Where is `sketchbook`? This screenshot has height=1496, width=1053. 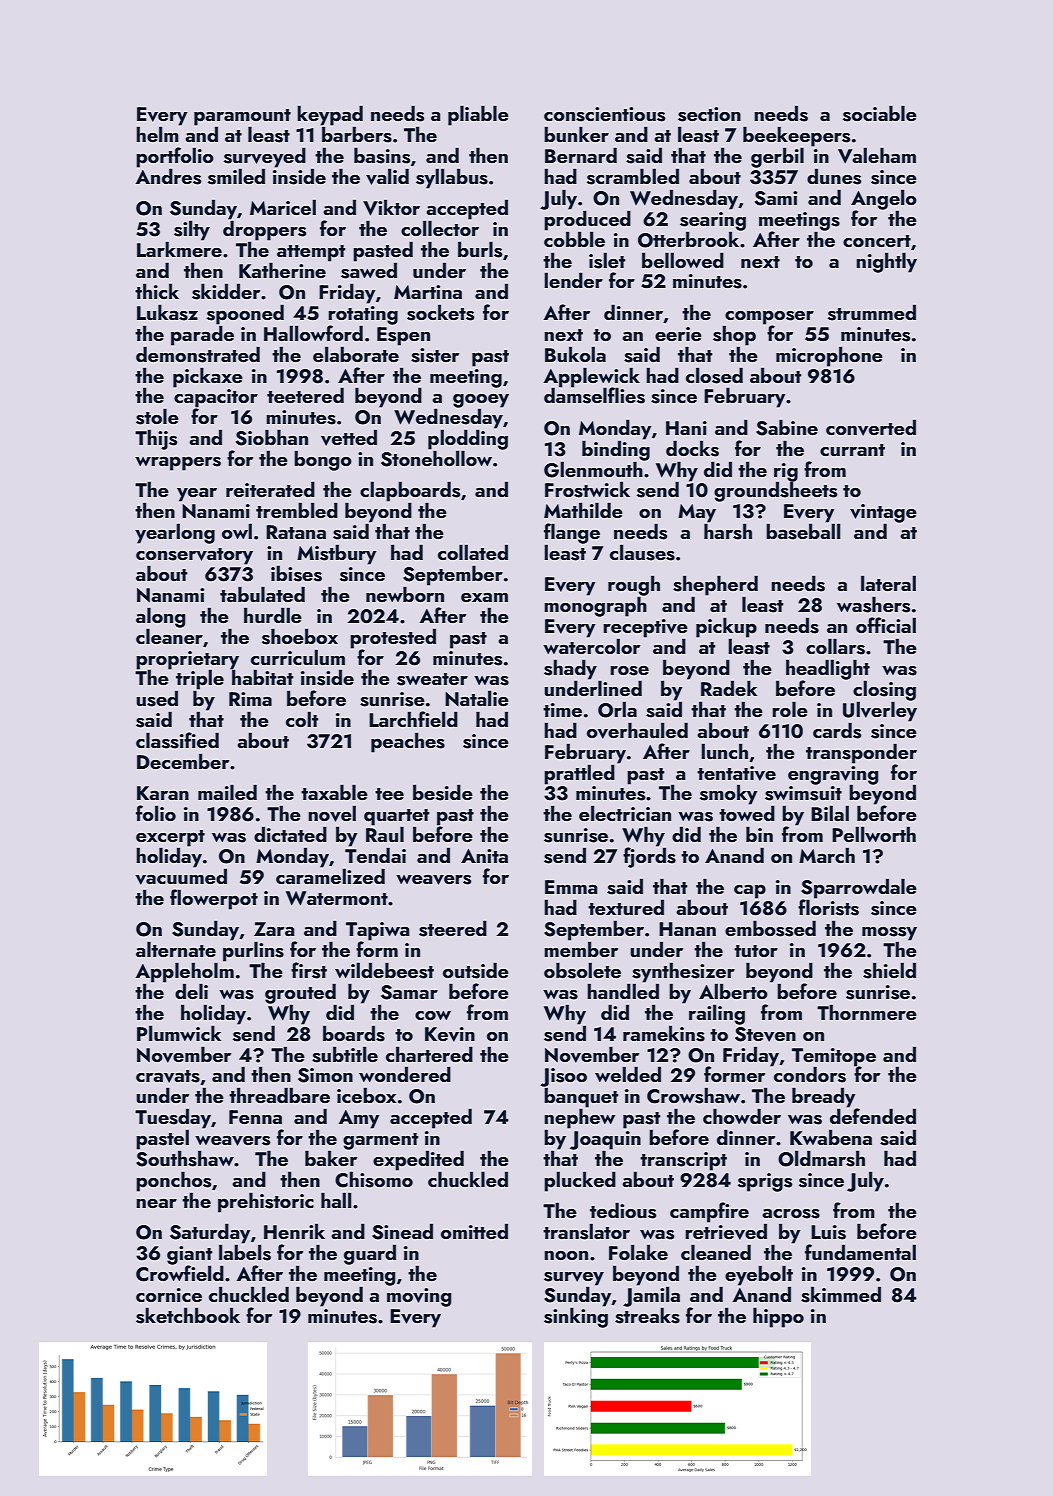
sketchbook is located at coordinates (188, 1315).
